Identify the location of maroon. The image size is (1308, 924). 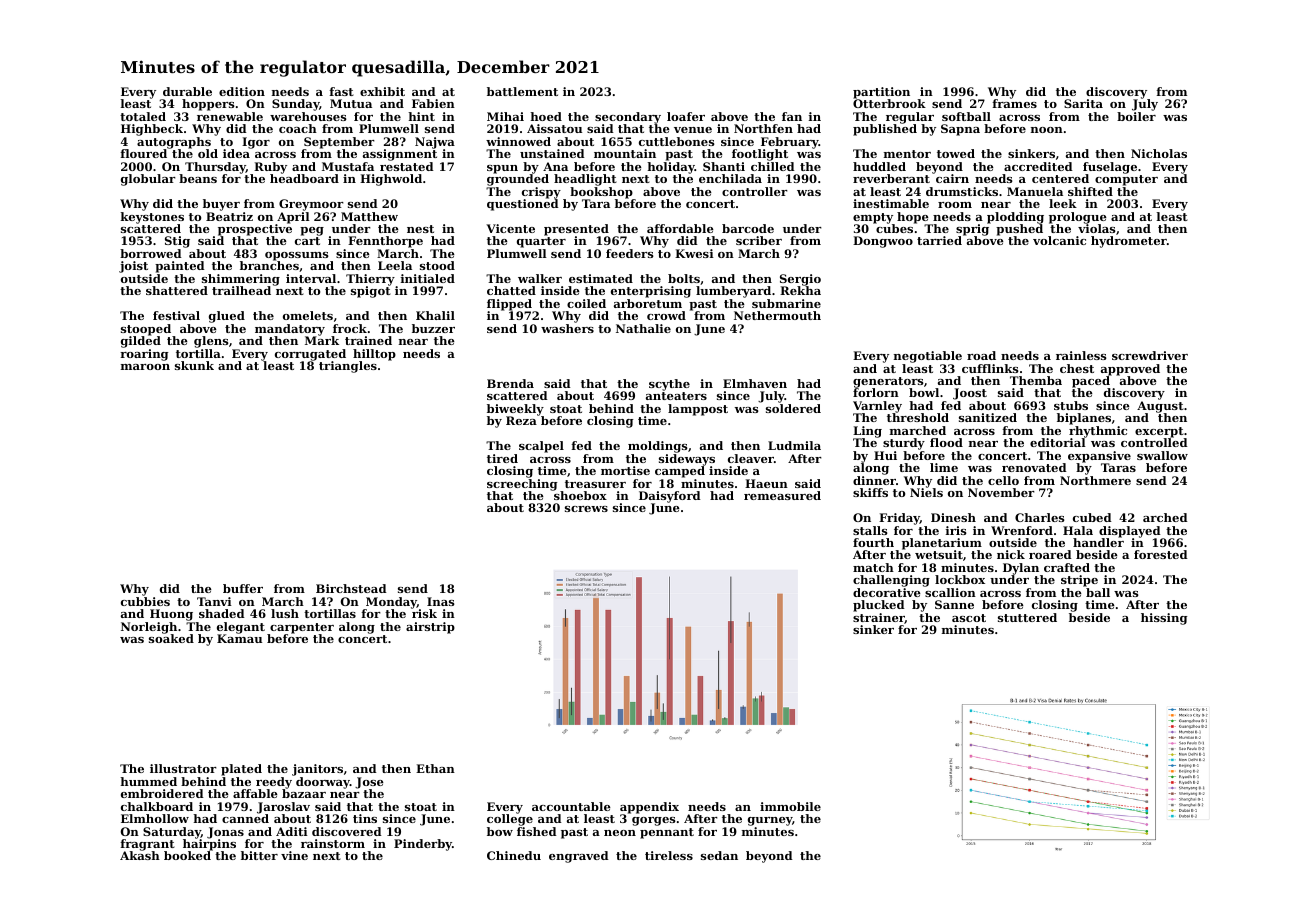
(145, 367).
